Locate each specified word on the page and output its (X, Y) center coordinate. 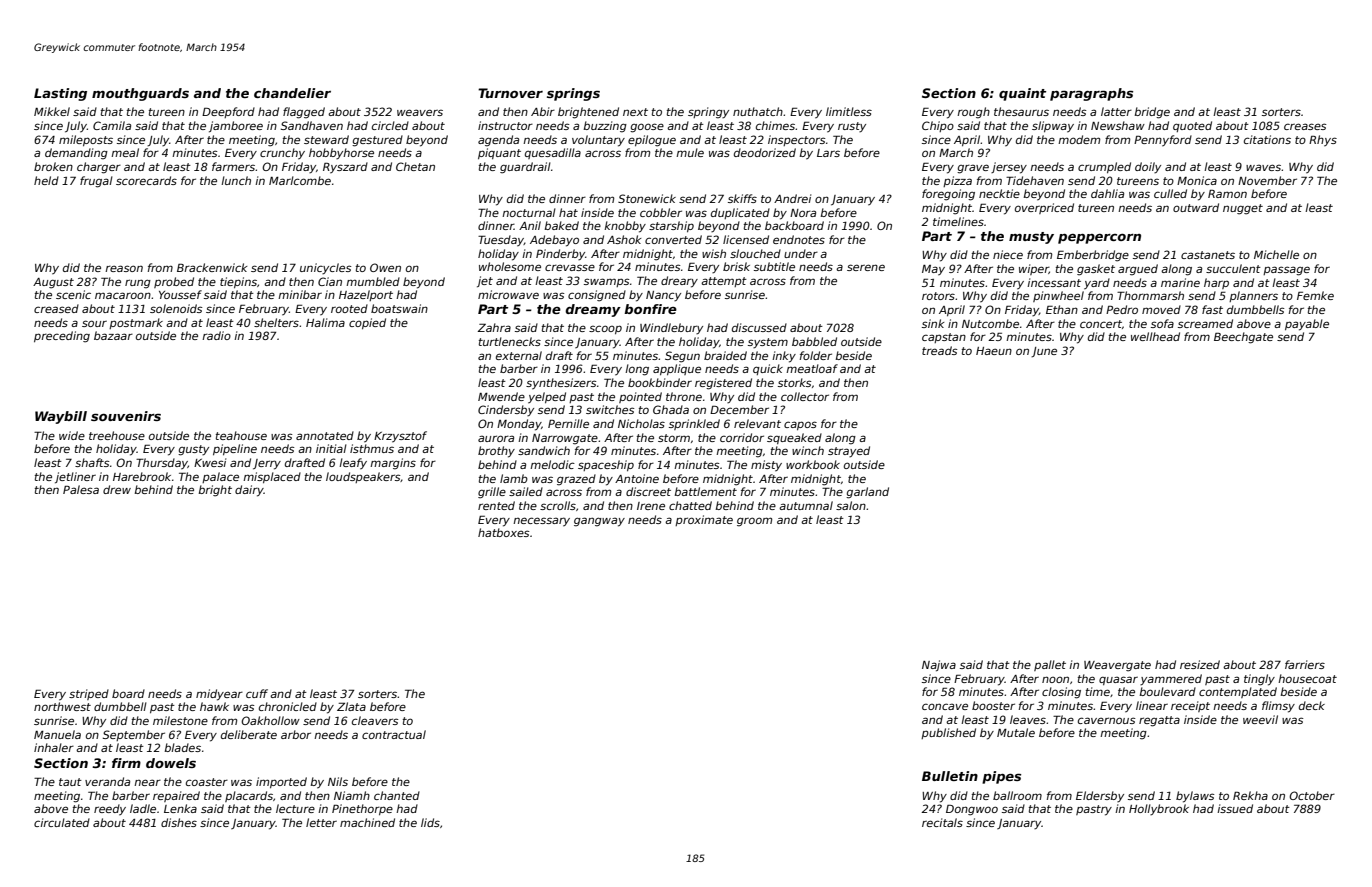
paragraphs (1091, 94)
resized (1200, 664)
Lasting (60, 94)
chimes (776, 125)
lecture (295, 808)
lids (430, 822)
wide (72, 435)
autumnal (806, 505)
